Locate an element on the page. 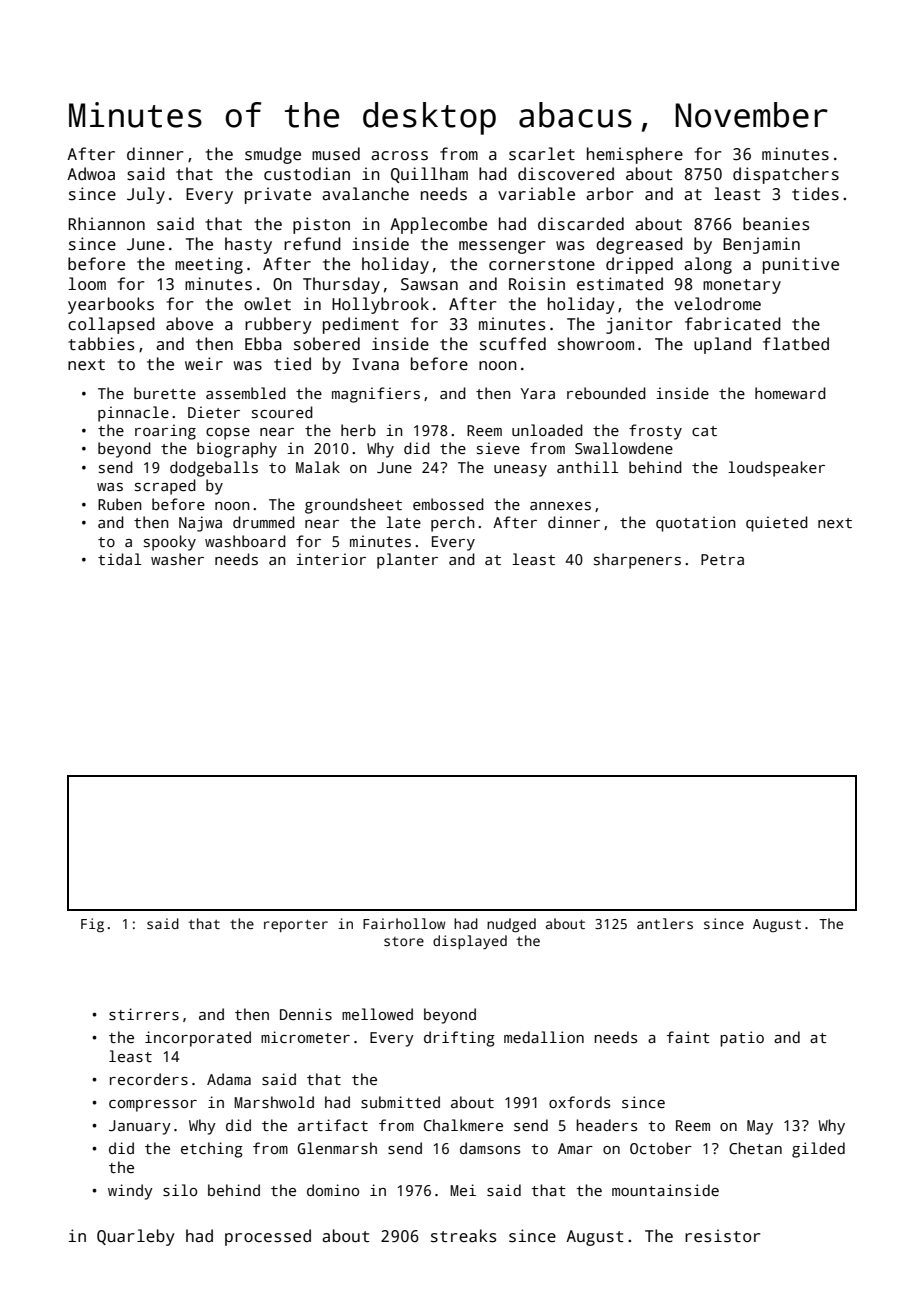  loudspeaker is located at coordinates (776, 469).
